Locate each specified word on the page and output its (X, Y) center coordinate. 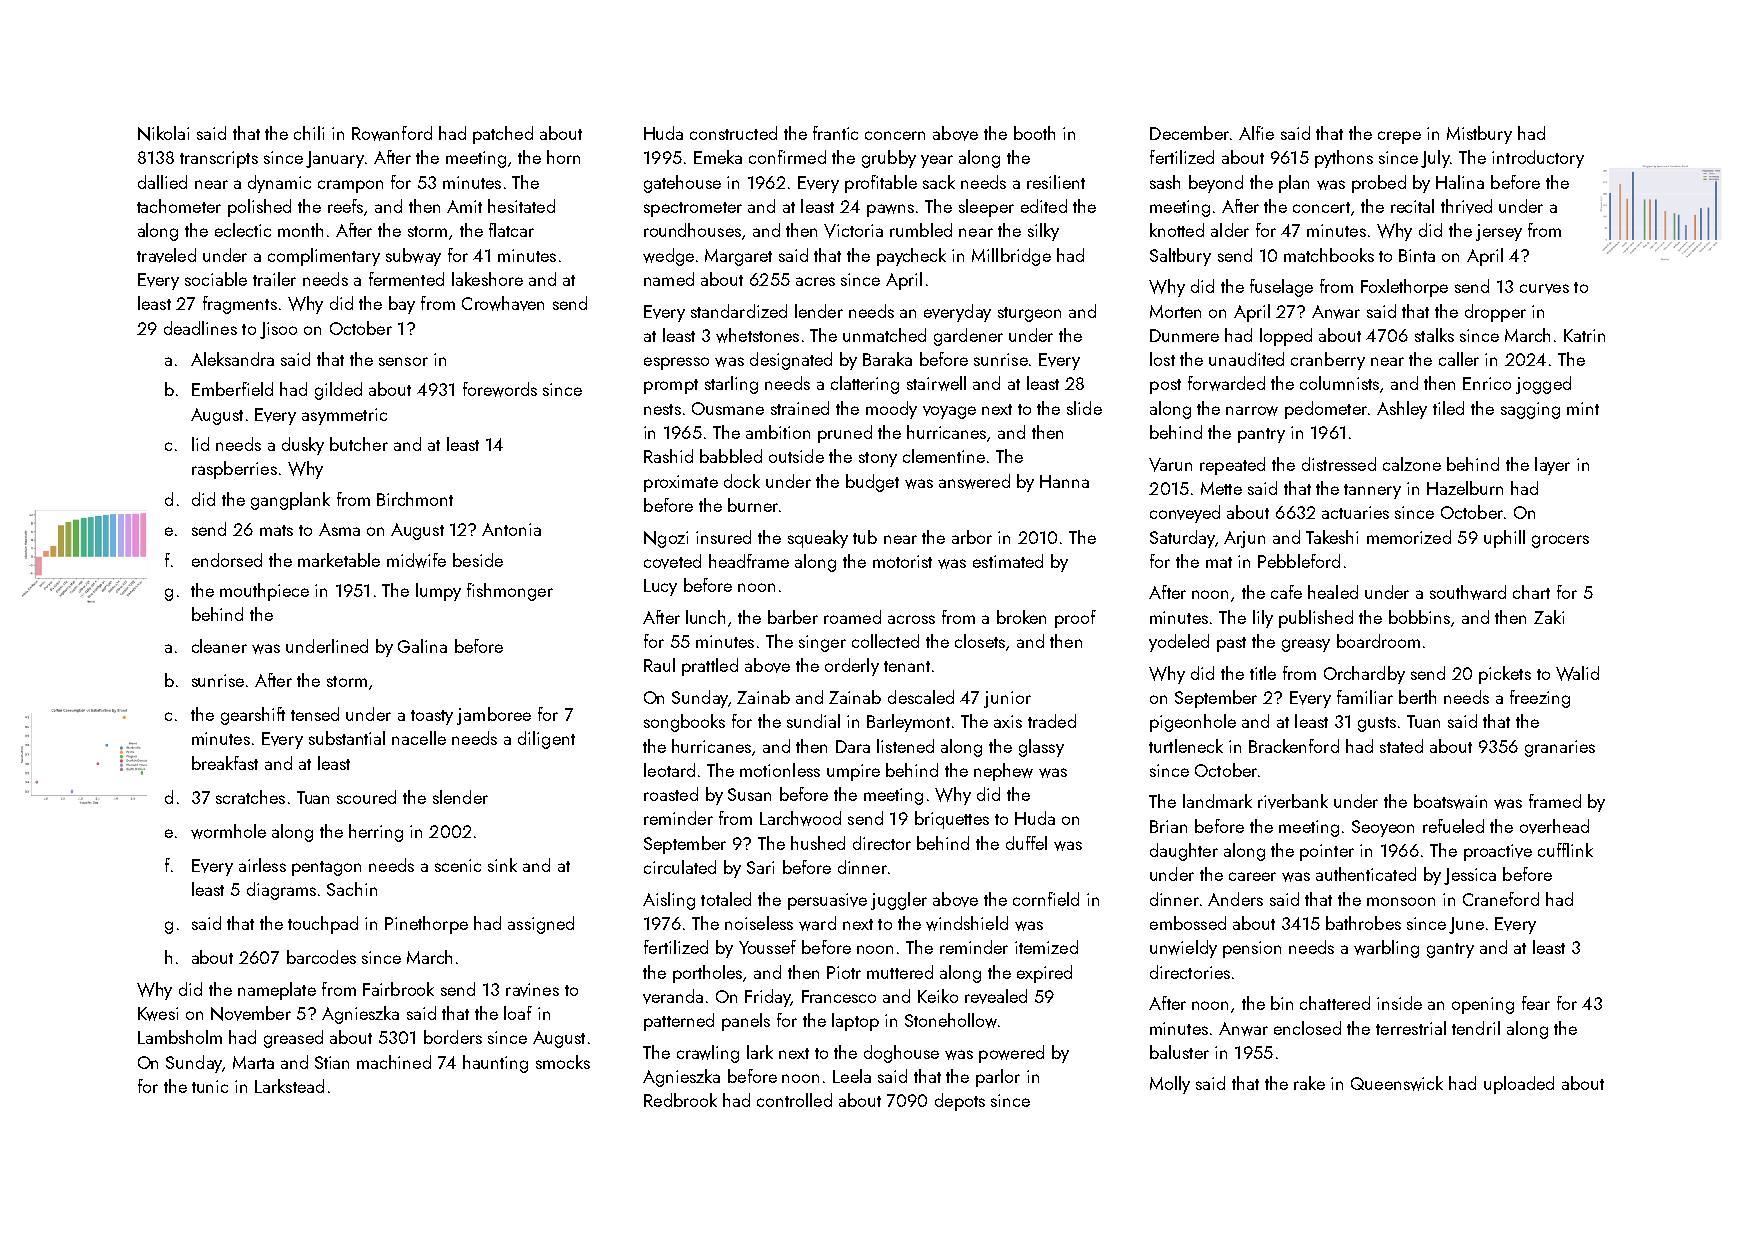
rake (1309, 1083)
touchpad (323, 925)
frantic (835, 133)
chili (309, 133)
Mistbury (1479, 135)
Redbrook (680, 1100)
